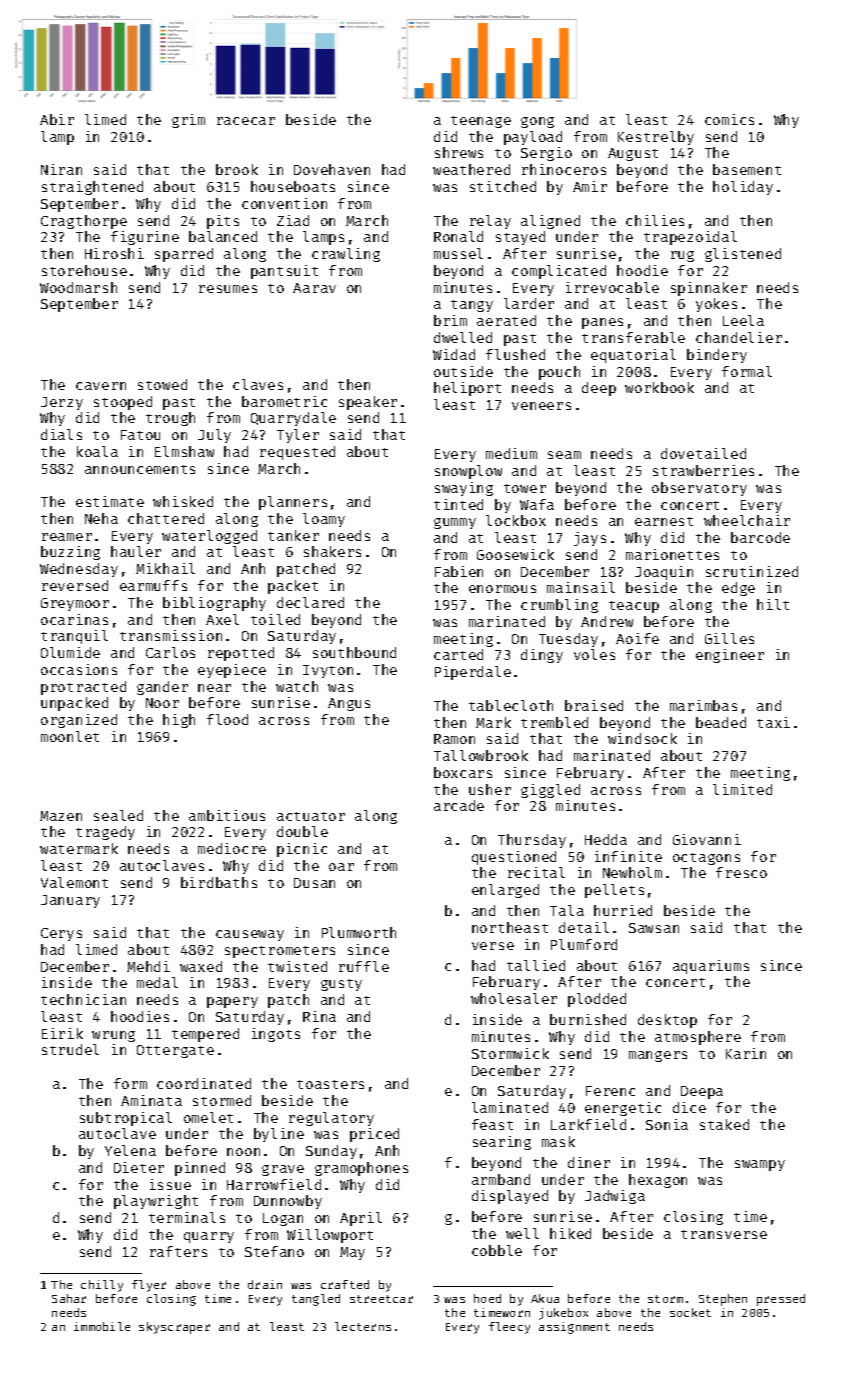  Describe the element at coordinates (542, 656) in the screenshot. I see `dingy` at that location.
